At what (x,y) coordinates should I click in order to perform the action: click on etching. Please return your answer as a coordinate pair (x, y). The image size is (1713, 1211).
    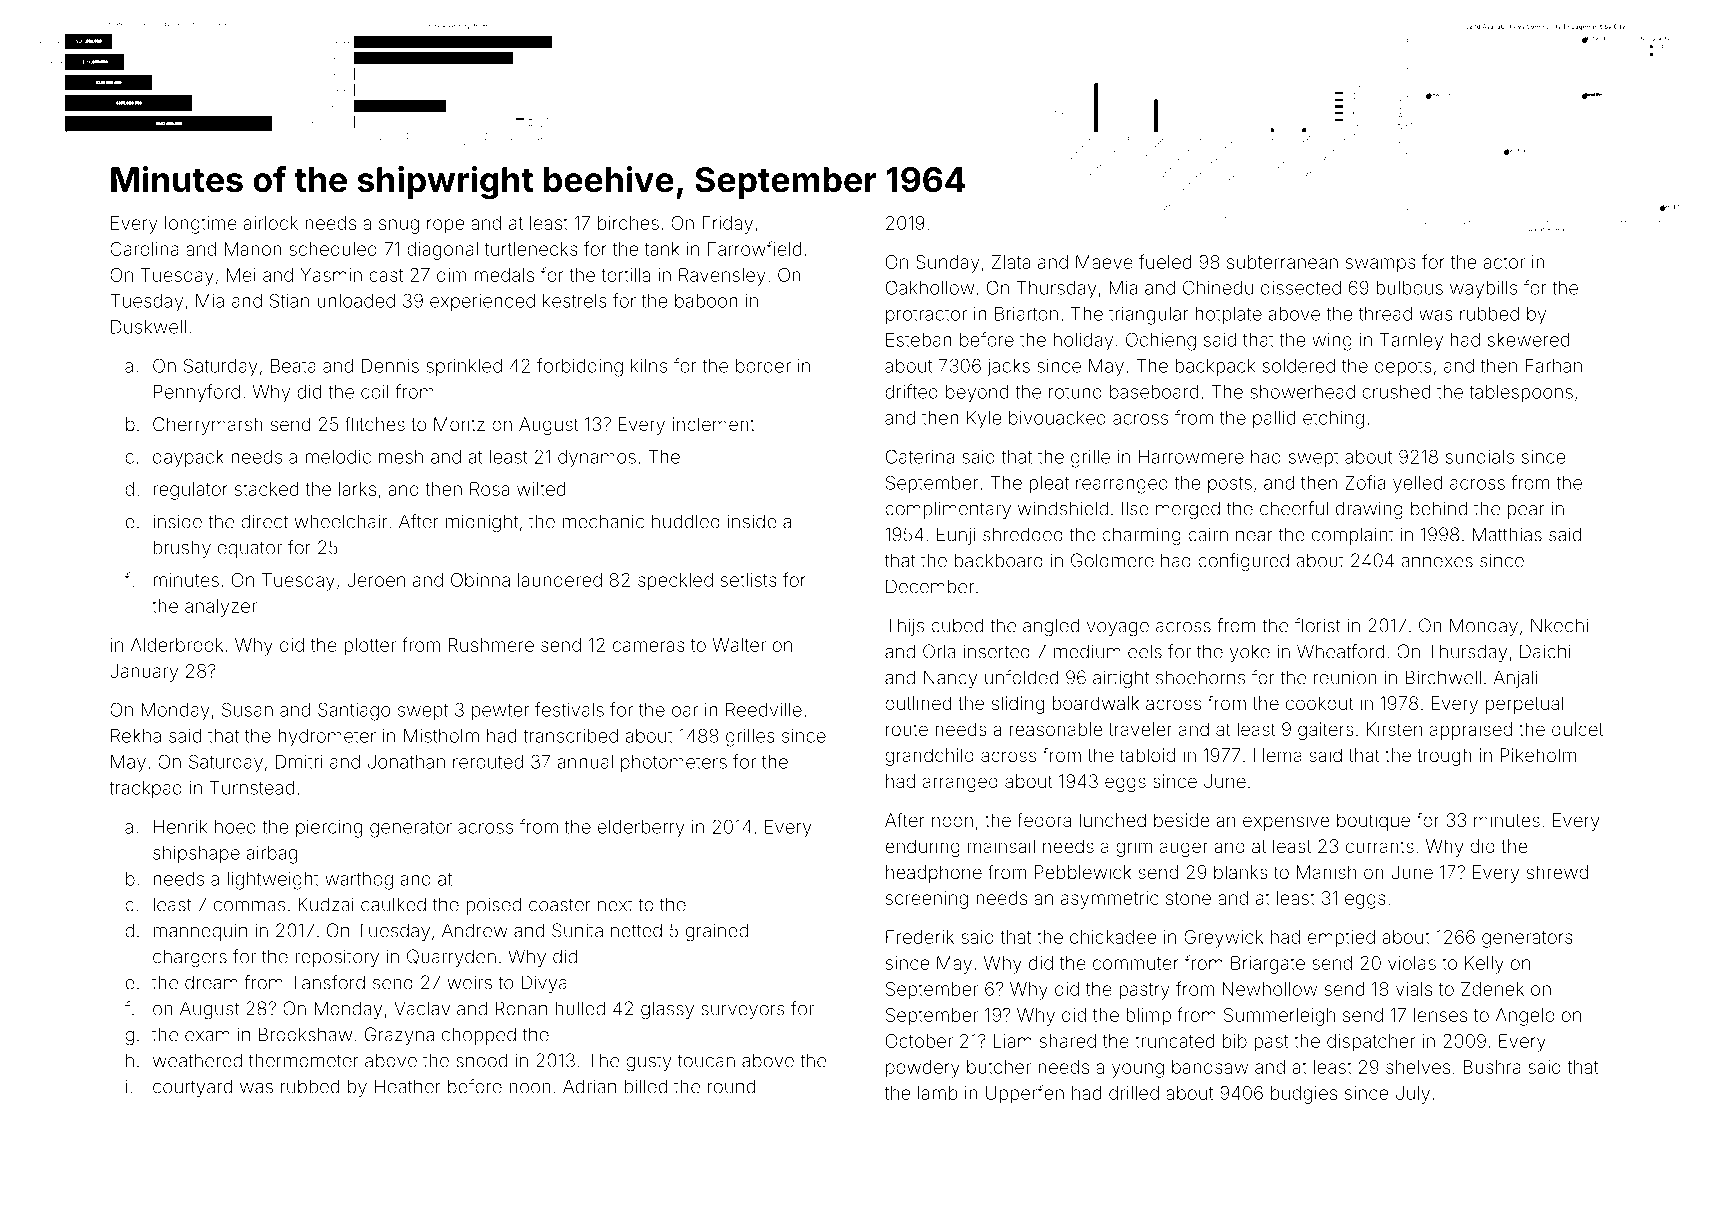
    Looking at the image, I should click on (1333, 420).
